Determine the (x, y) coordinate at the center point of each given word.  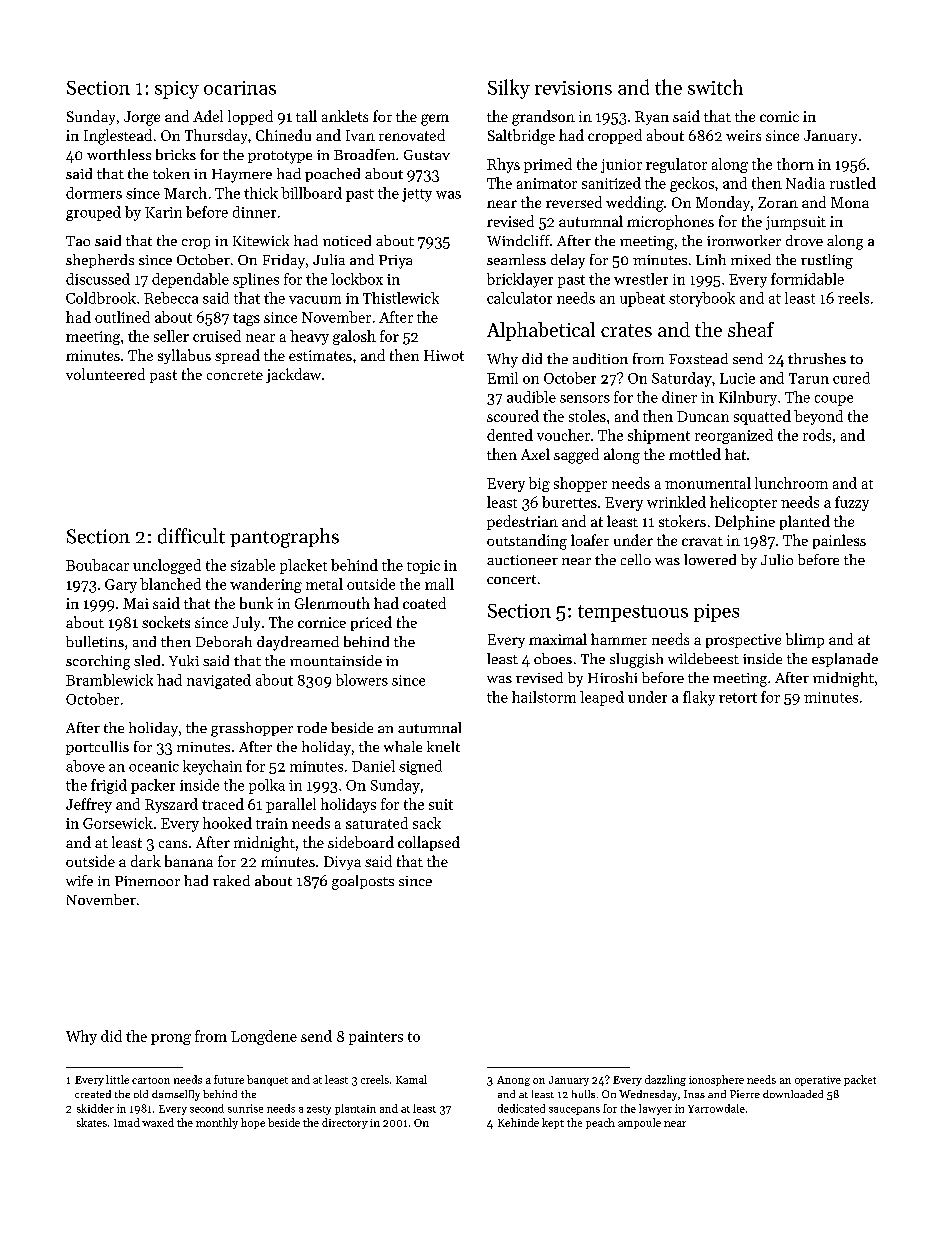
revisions (573, 88)
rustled (853, 183)
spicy (177, 90)
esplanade (845, 660)
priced (371, 623)
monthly (217, 1123)
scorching (98, 662)
